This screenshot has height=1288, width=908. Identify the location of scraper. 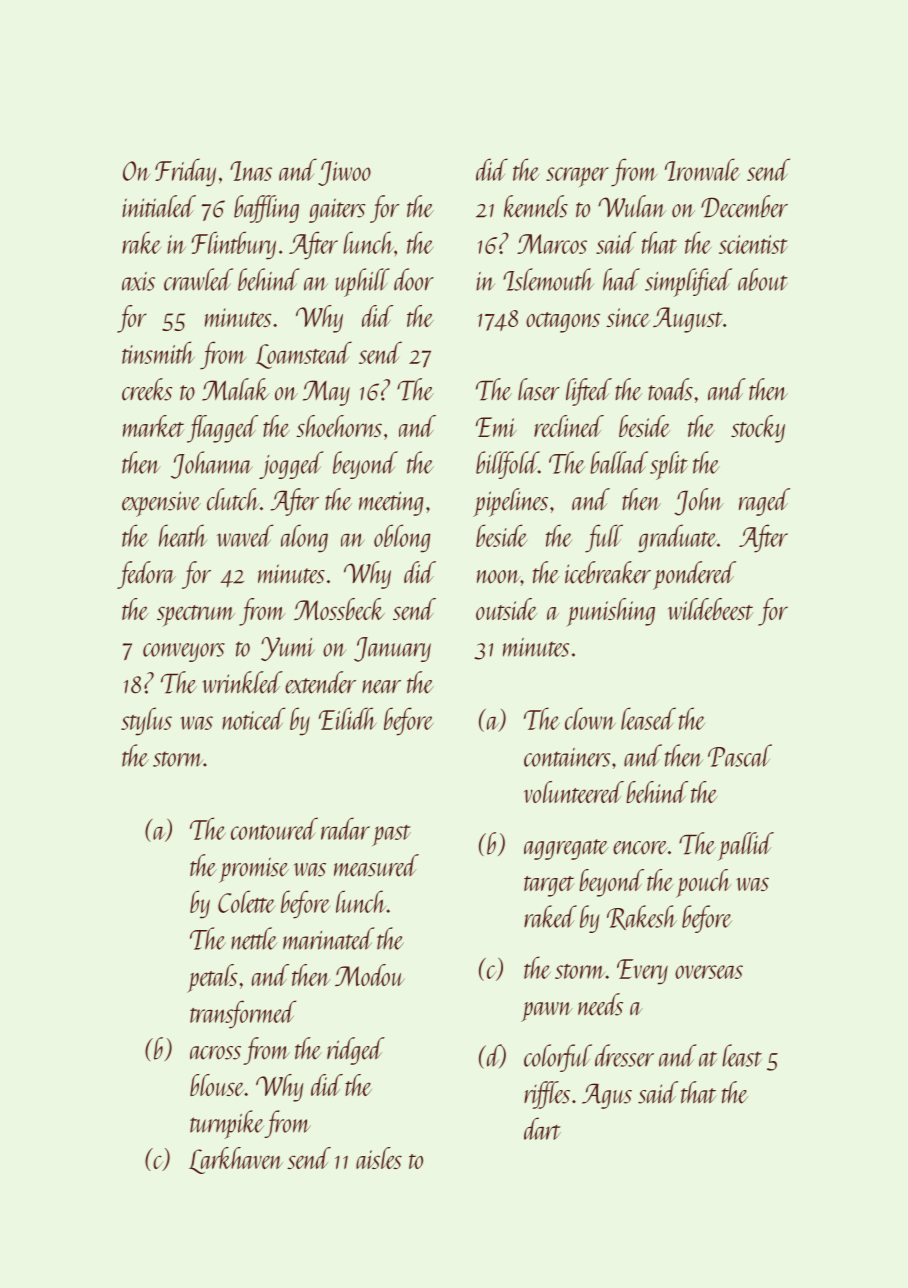
(577, 177).
